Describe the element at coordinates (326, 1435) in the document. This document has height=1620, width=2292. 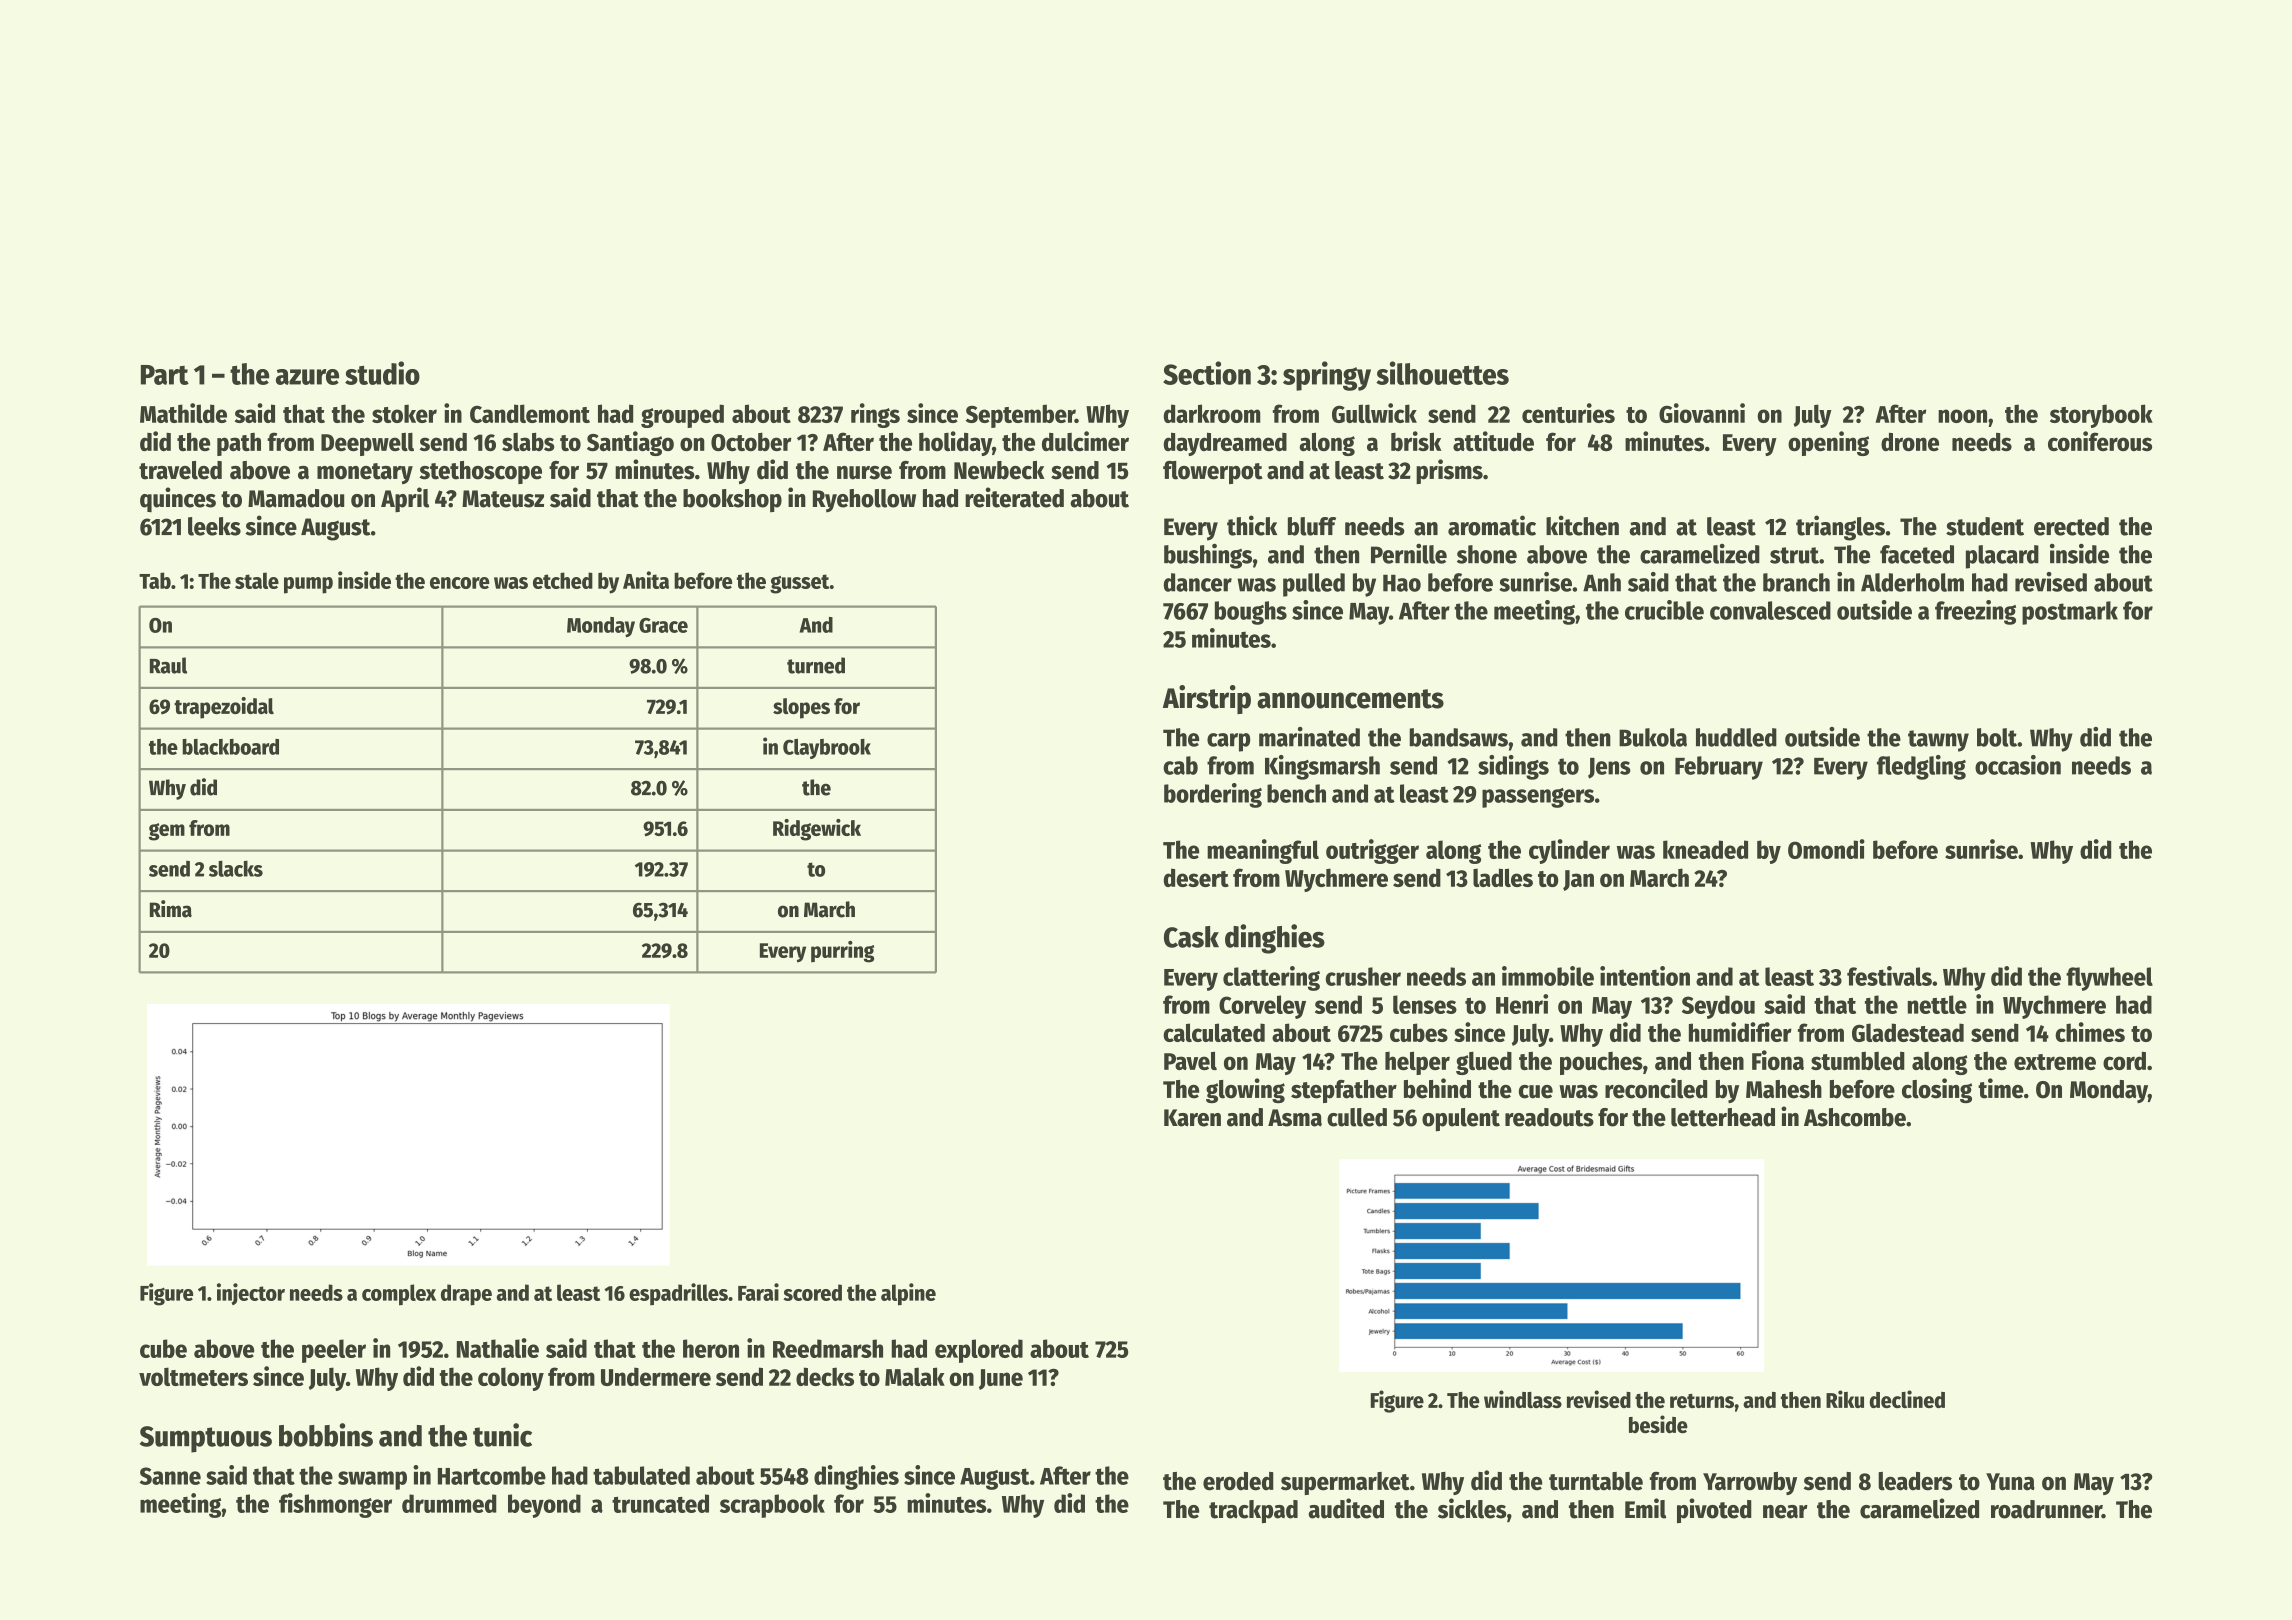
I see `bobbins` at that location.
